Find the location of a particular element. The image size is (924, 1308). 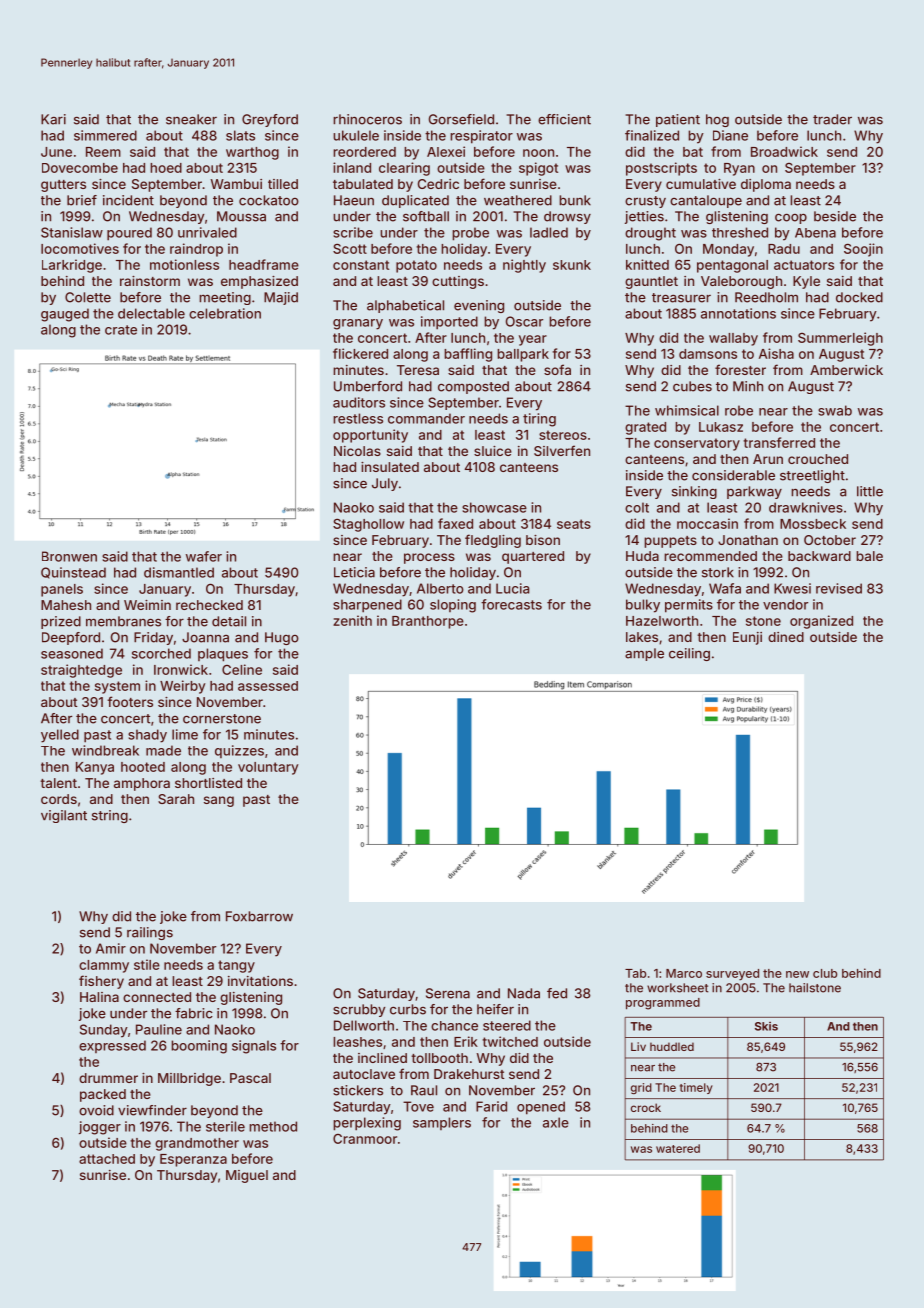

slats is located at coordinates (240, 135).
